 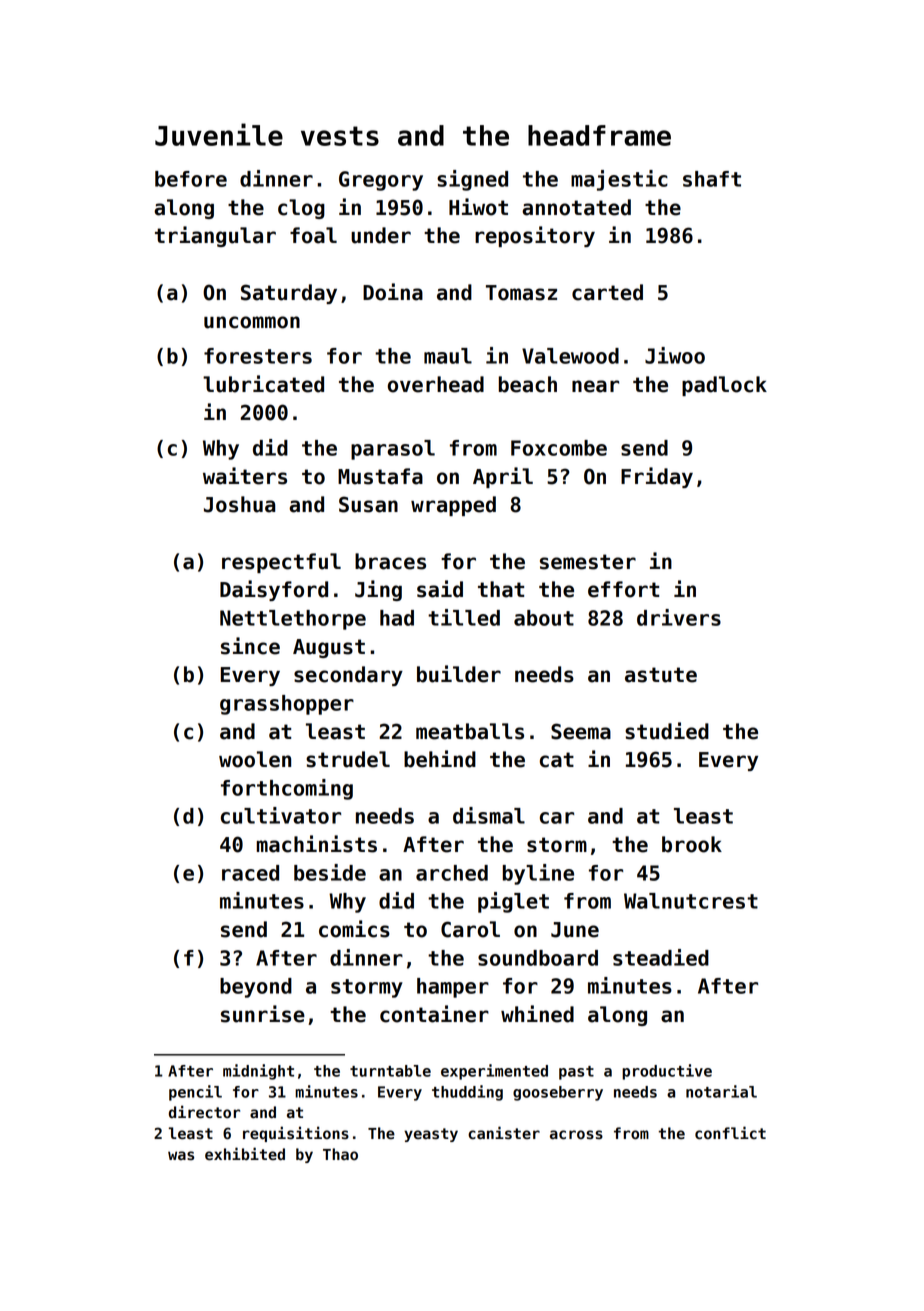 What do you see at coordinates (576, 1135) in the image?
I see `across` at bounding box center [576, 1135].
